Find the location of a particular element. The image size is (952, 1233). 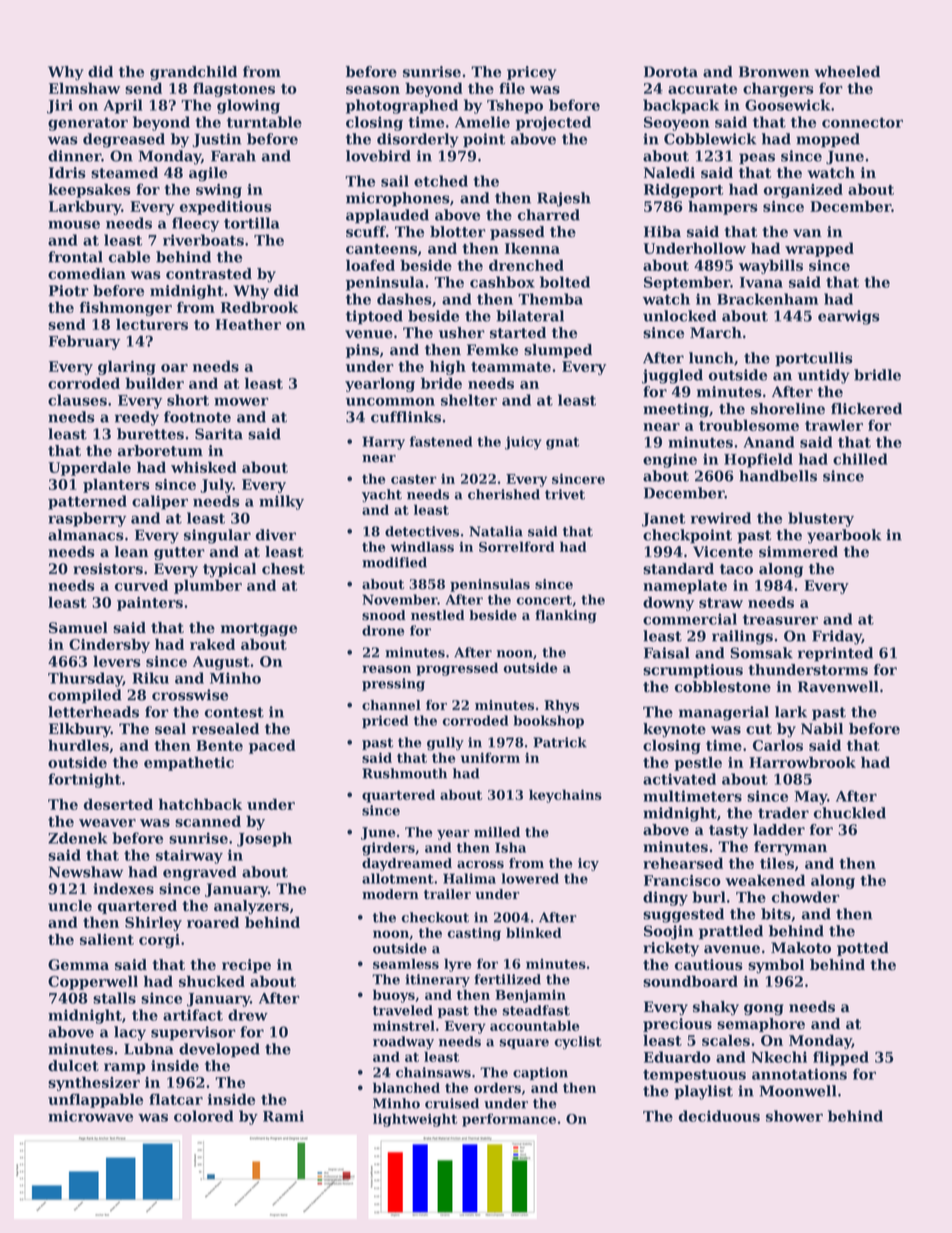

organized is located at coordinates (803, 190).
